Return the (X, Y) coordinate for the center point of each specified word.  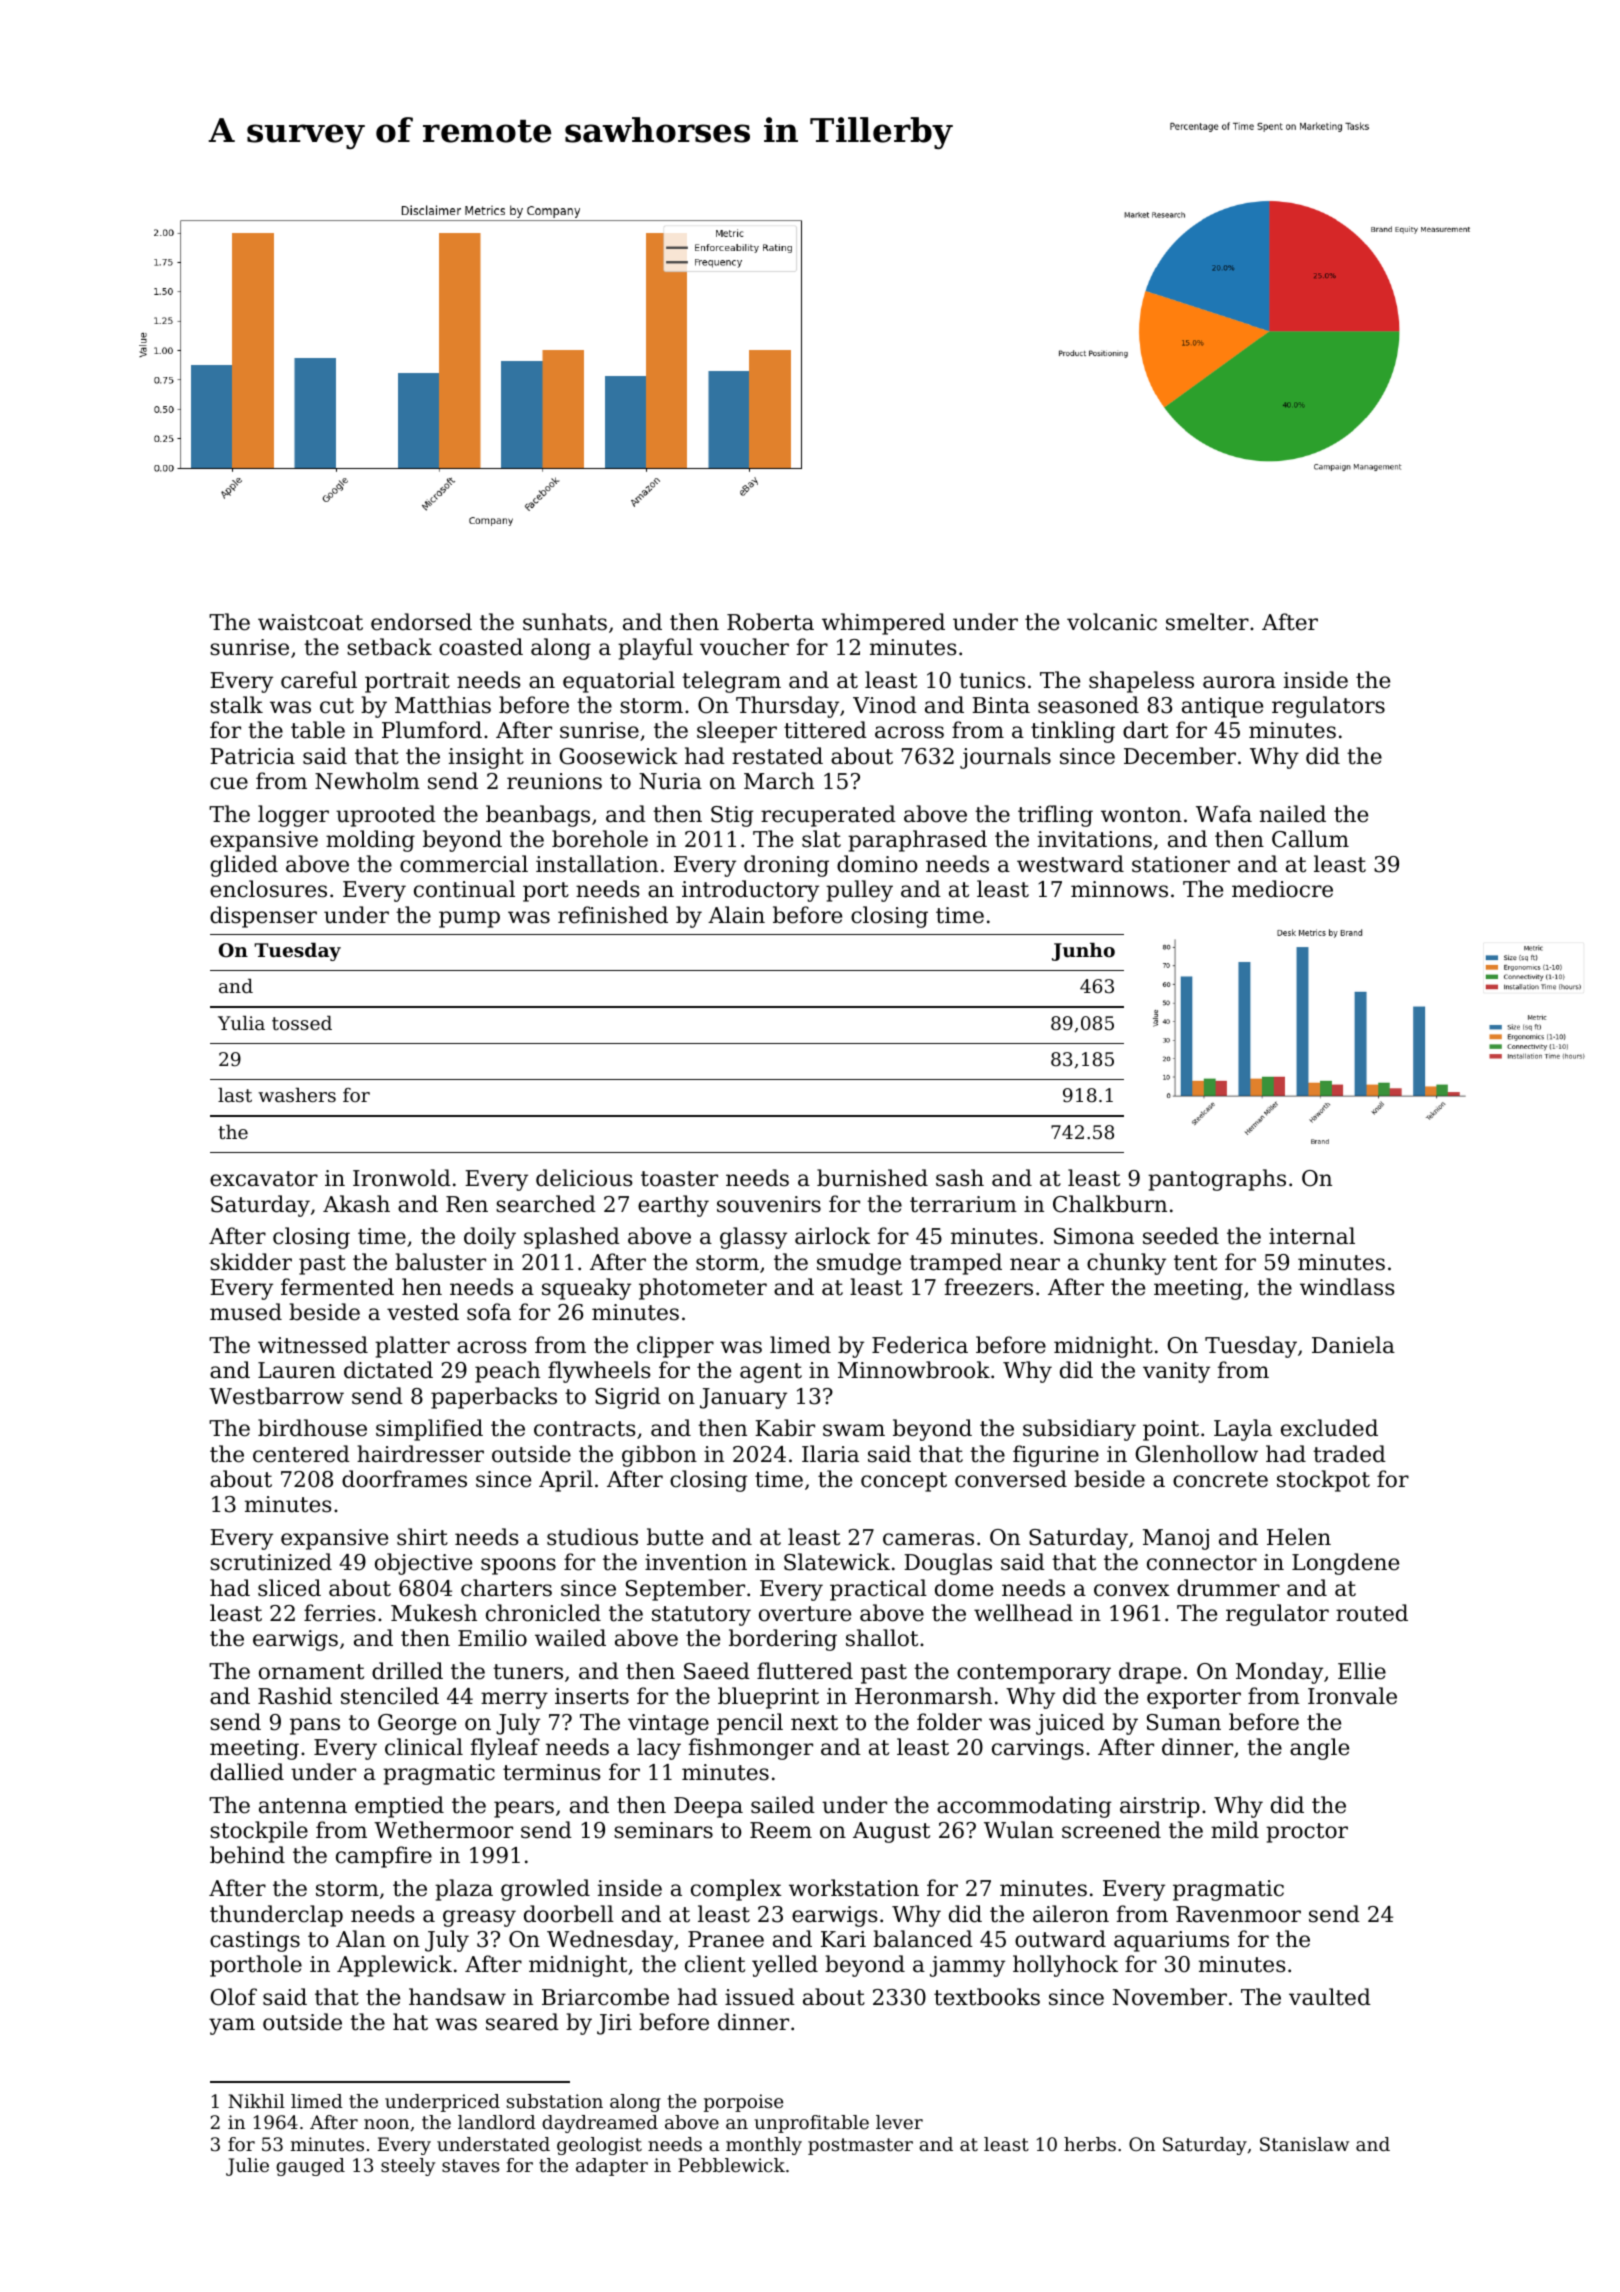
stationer (1181, 864)
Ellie (1362, 1671)
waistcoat (310, 622)
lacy (659, 1749)
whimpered (883, 624)
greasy (479, 1918)
